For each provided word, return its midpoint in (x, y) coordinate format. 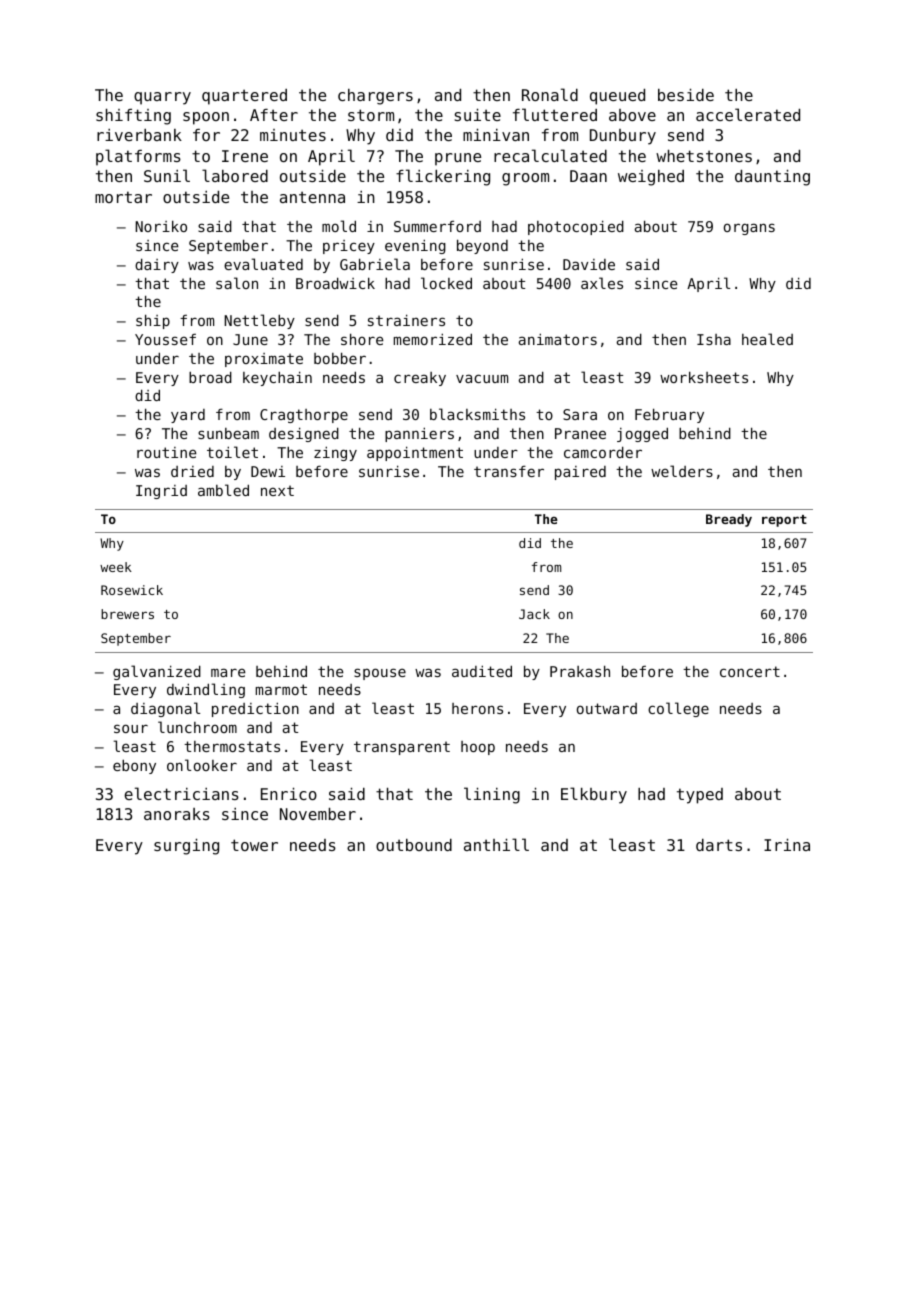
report (784, 521)
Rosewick (132, 590)
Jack (534, 614)
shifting (133, 117)
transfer (509, 471)
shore (362, 339)
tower (254, 845)
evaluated (263, 264)
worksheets (704, 377)
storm (371, 115)
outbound (414, 845)
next (277, 490)
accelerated (748, 114)
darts (719, 845)
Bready (729, 520)
